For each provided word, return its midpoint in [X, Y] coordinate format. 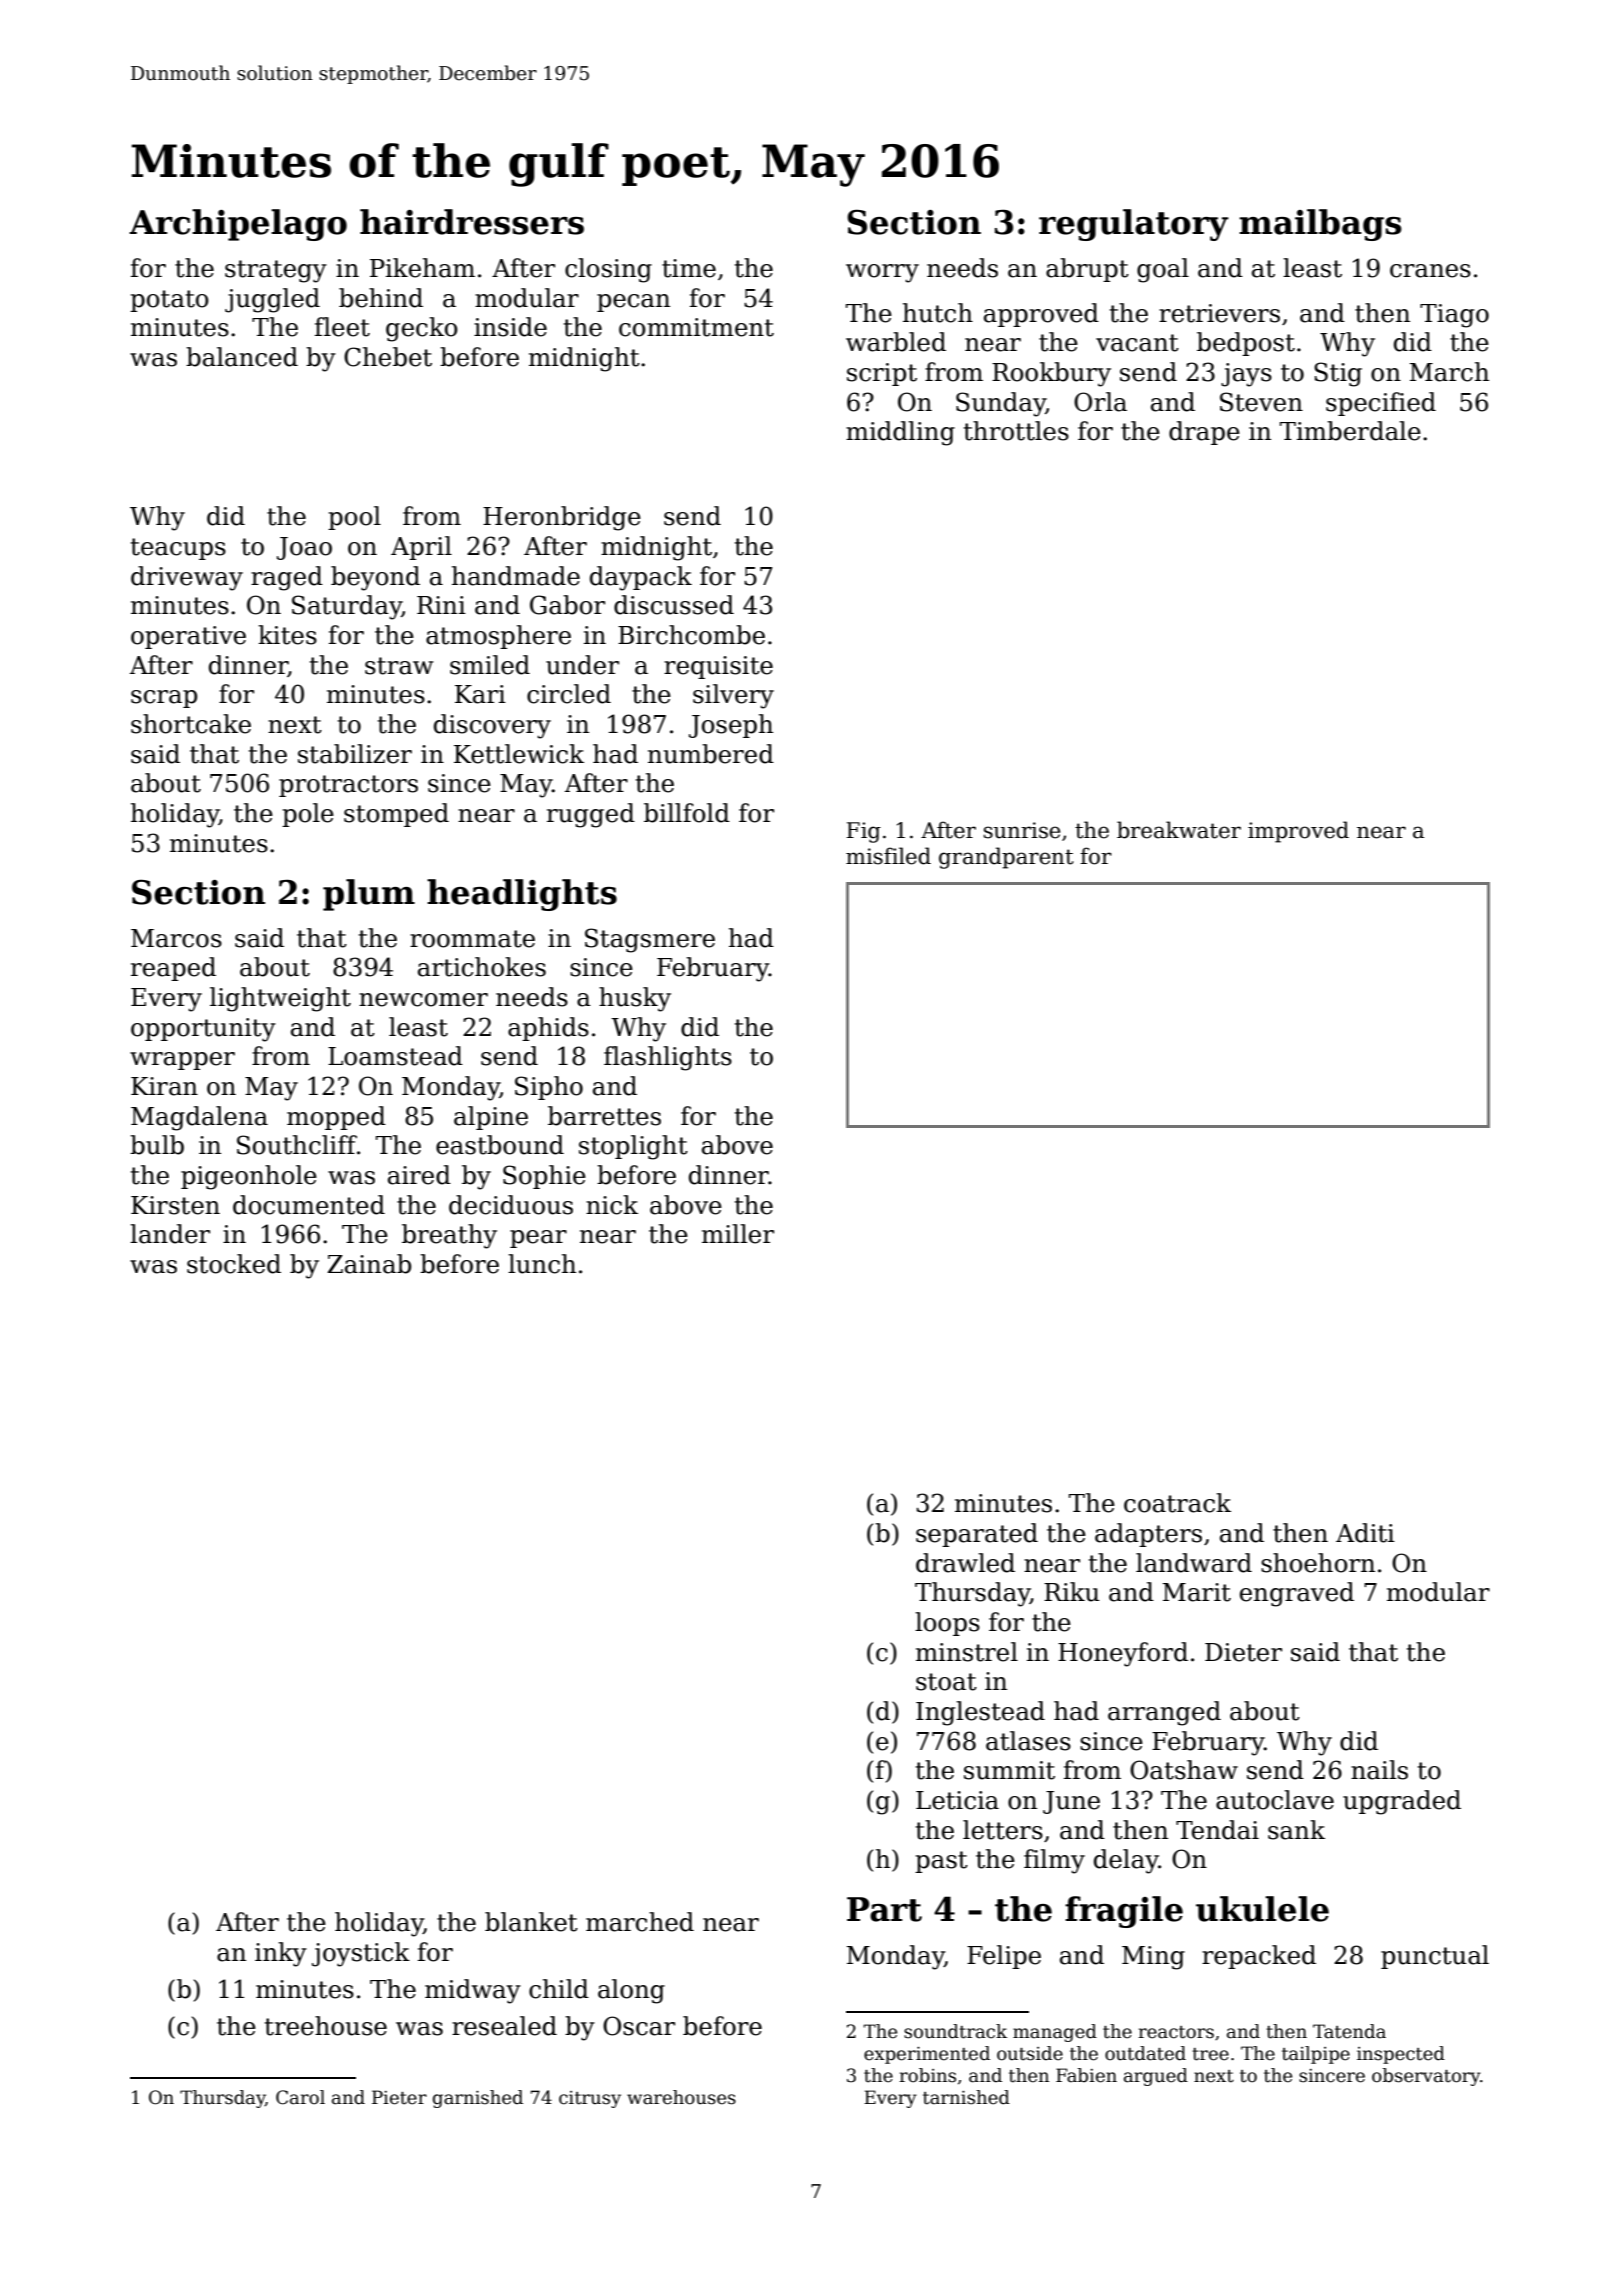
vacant [1137, 343]
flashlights [668, 1058]
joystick [361, 1954]
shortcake [191, 724]
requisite [718, 667]
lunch [542, 1264]
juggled [272, 300]
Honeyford [1123, 1654]
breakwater [1179, 830]
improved [1298, 832]
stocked [234, 1264]
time [689, 268]
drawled [965, 1563]
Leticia [957, 1800]
